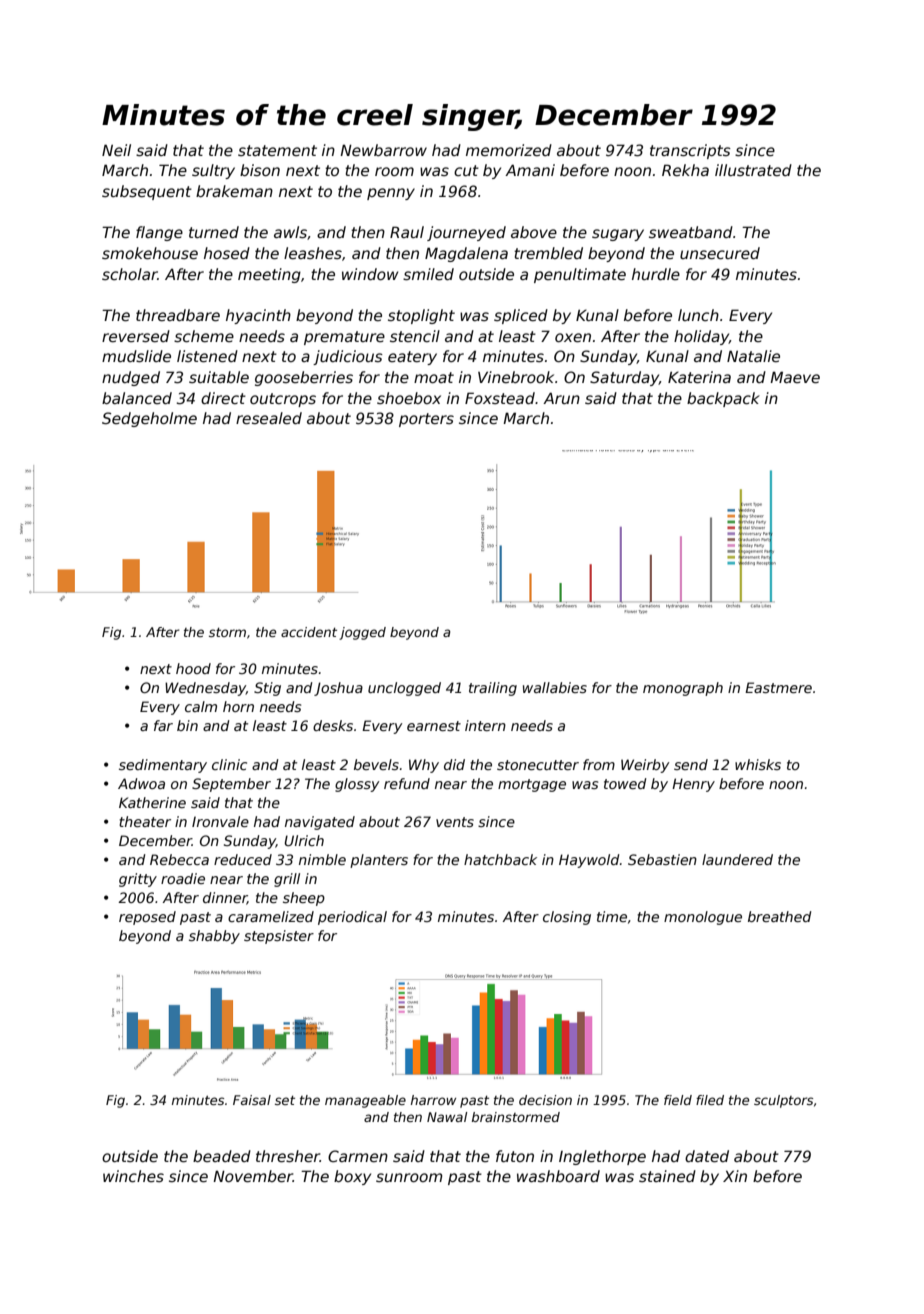  Describe the element at coordinates (690, 151) in the screenshot. I see `transcripts` at that location.
